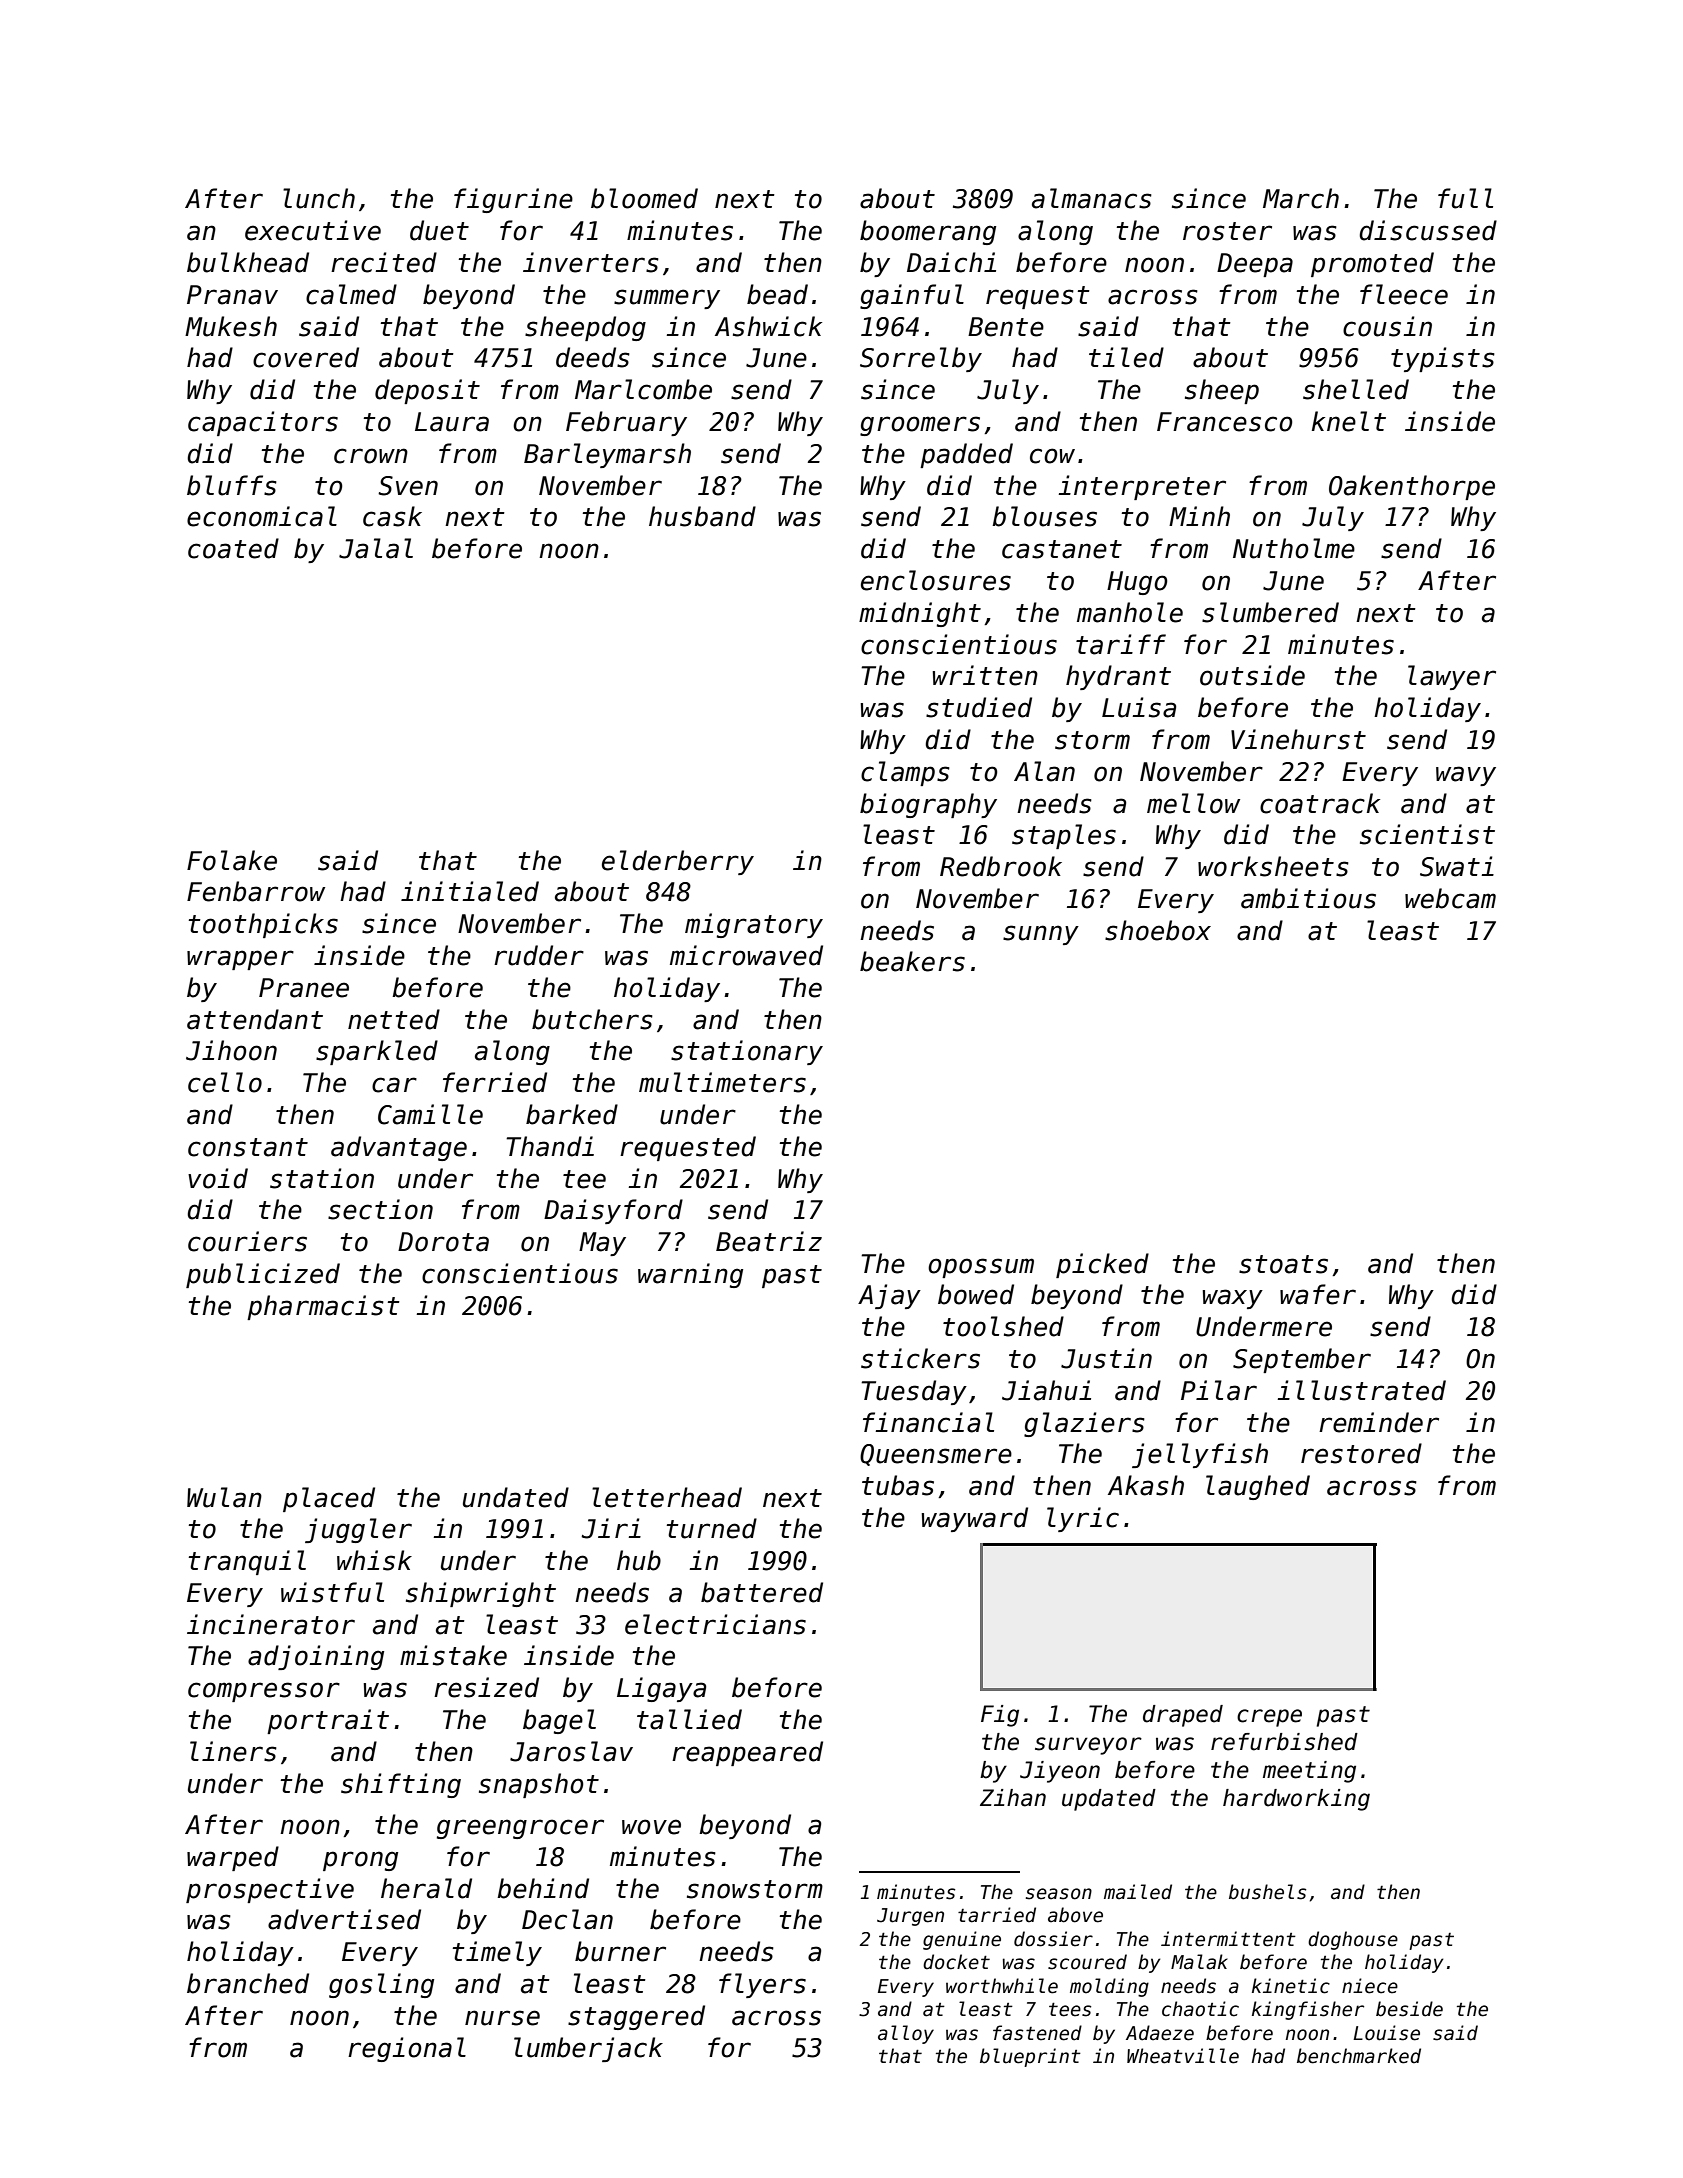  I want to click on lumberjack, so click(588, 2049).
